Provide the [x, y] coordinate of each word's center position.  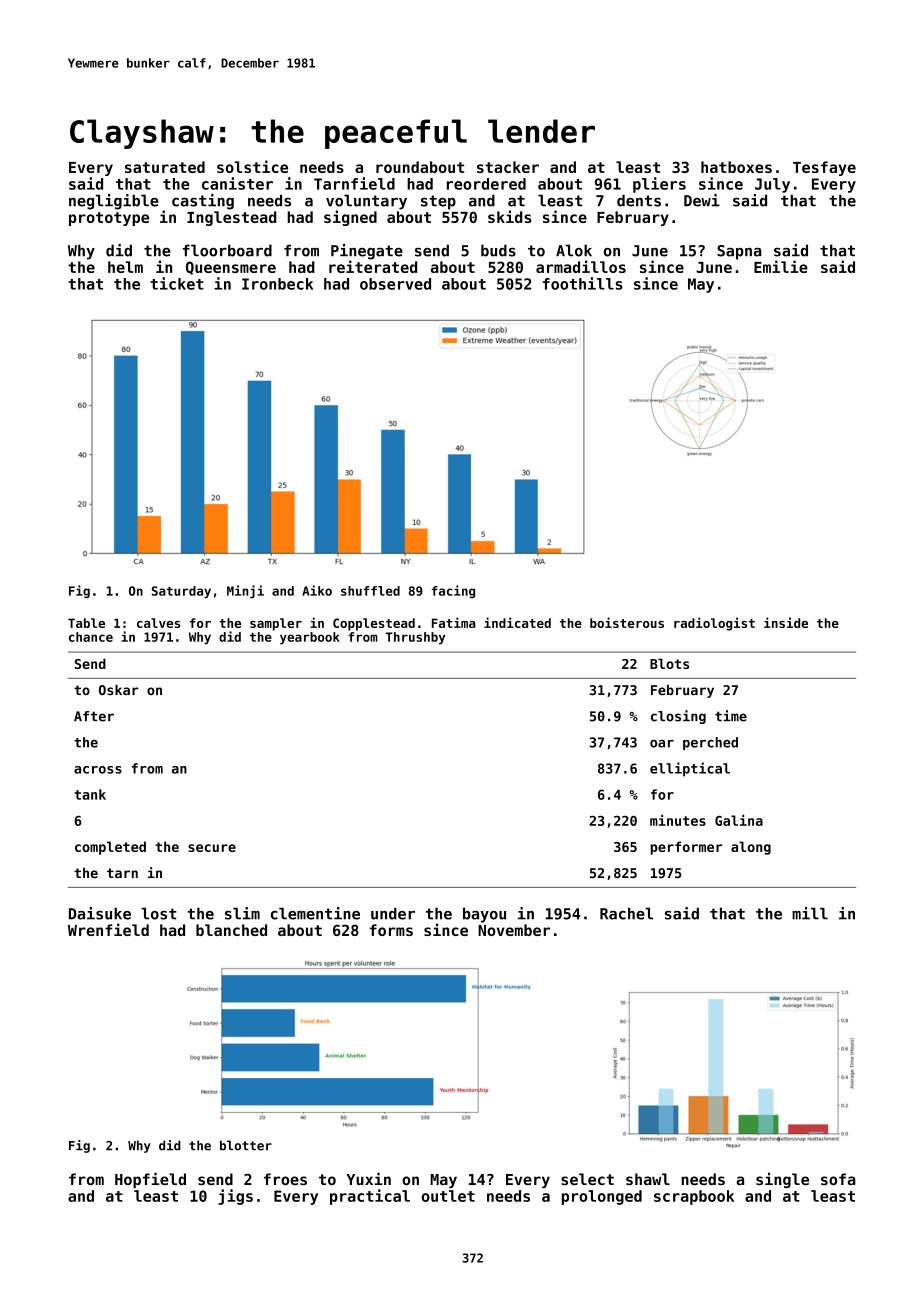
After [94, 716]
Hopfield [150, 1180]
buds [498, 250]
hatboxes [736, 167]
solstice [252, 166]
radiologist [714, 624]
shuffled [370, 591]
